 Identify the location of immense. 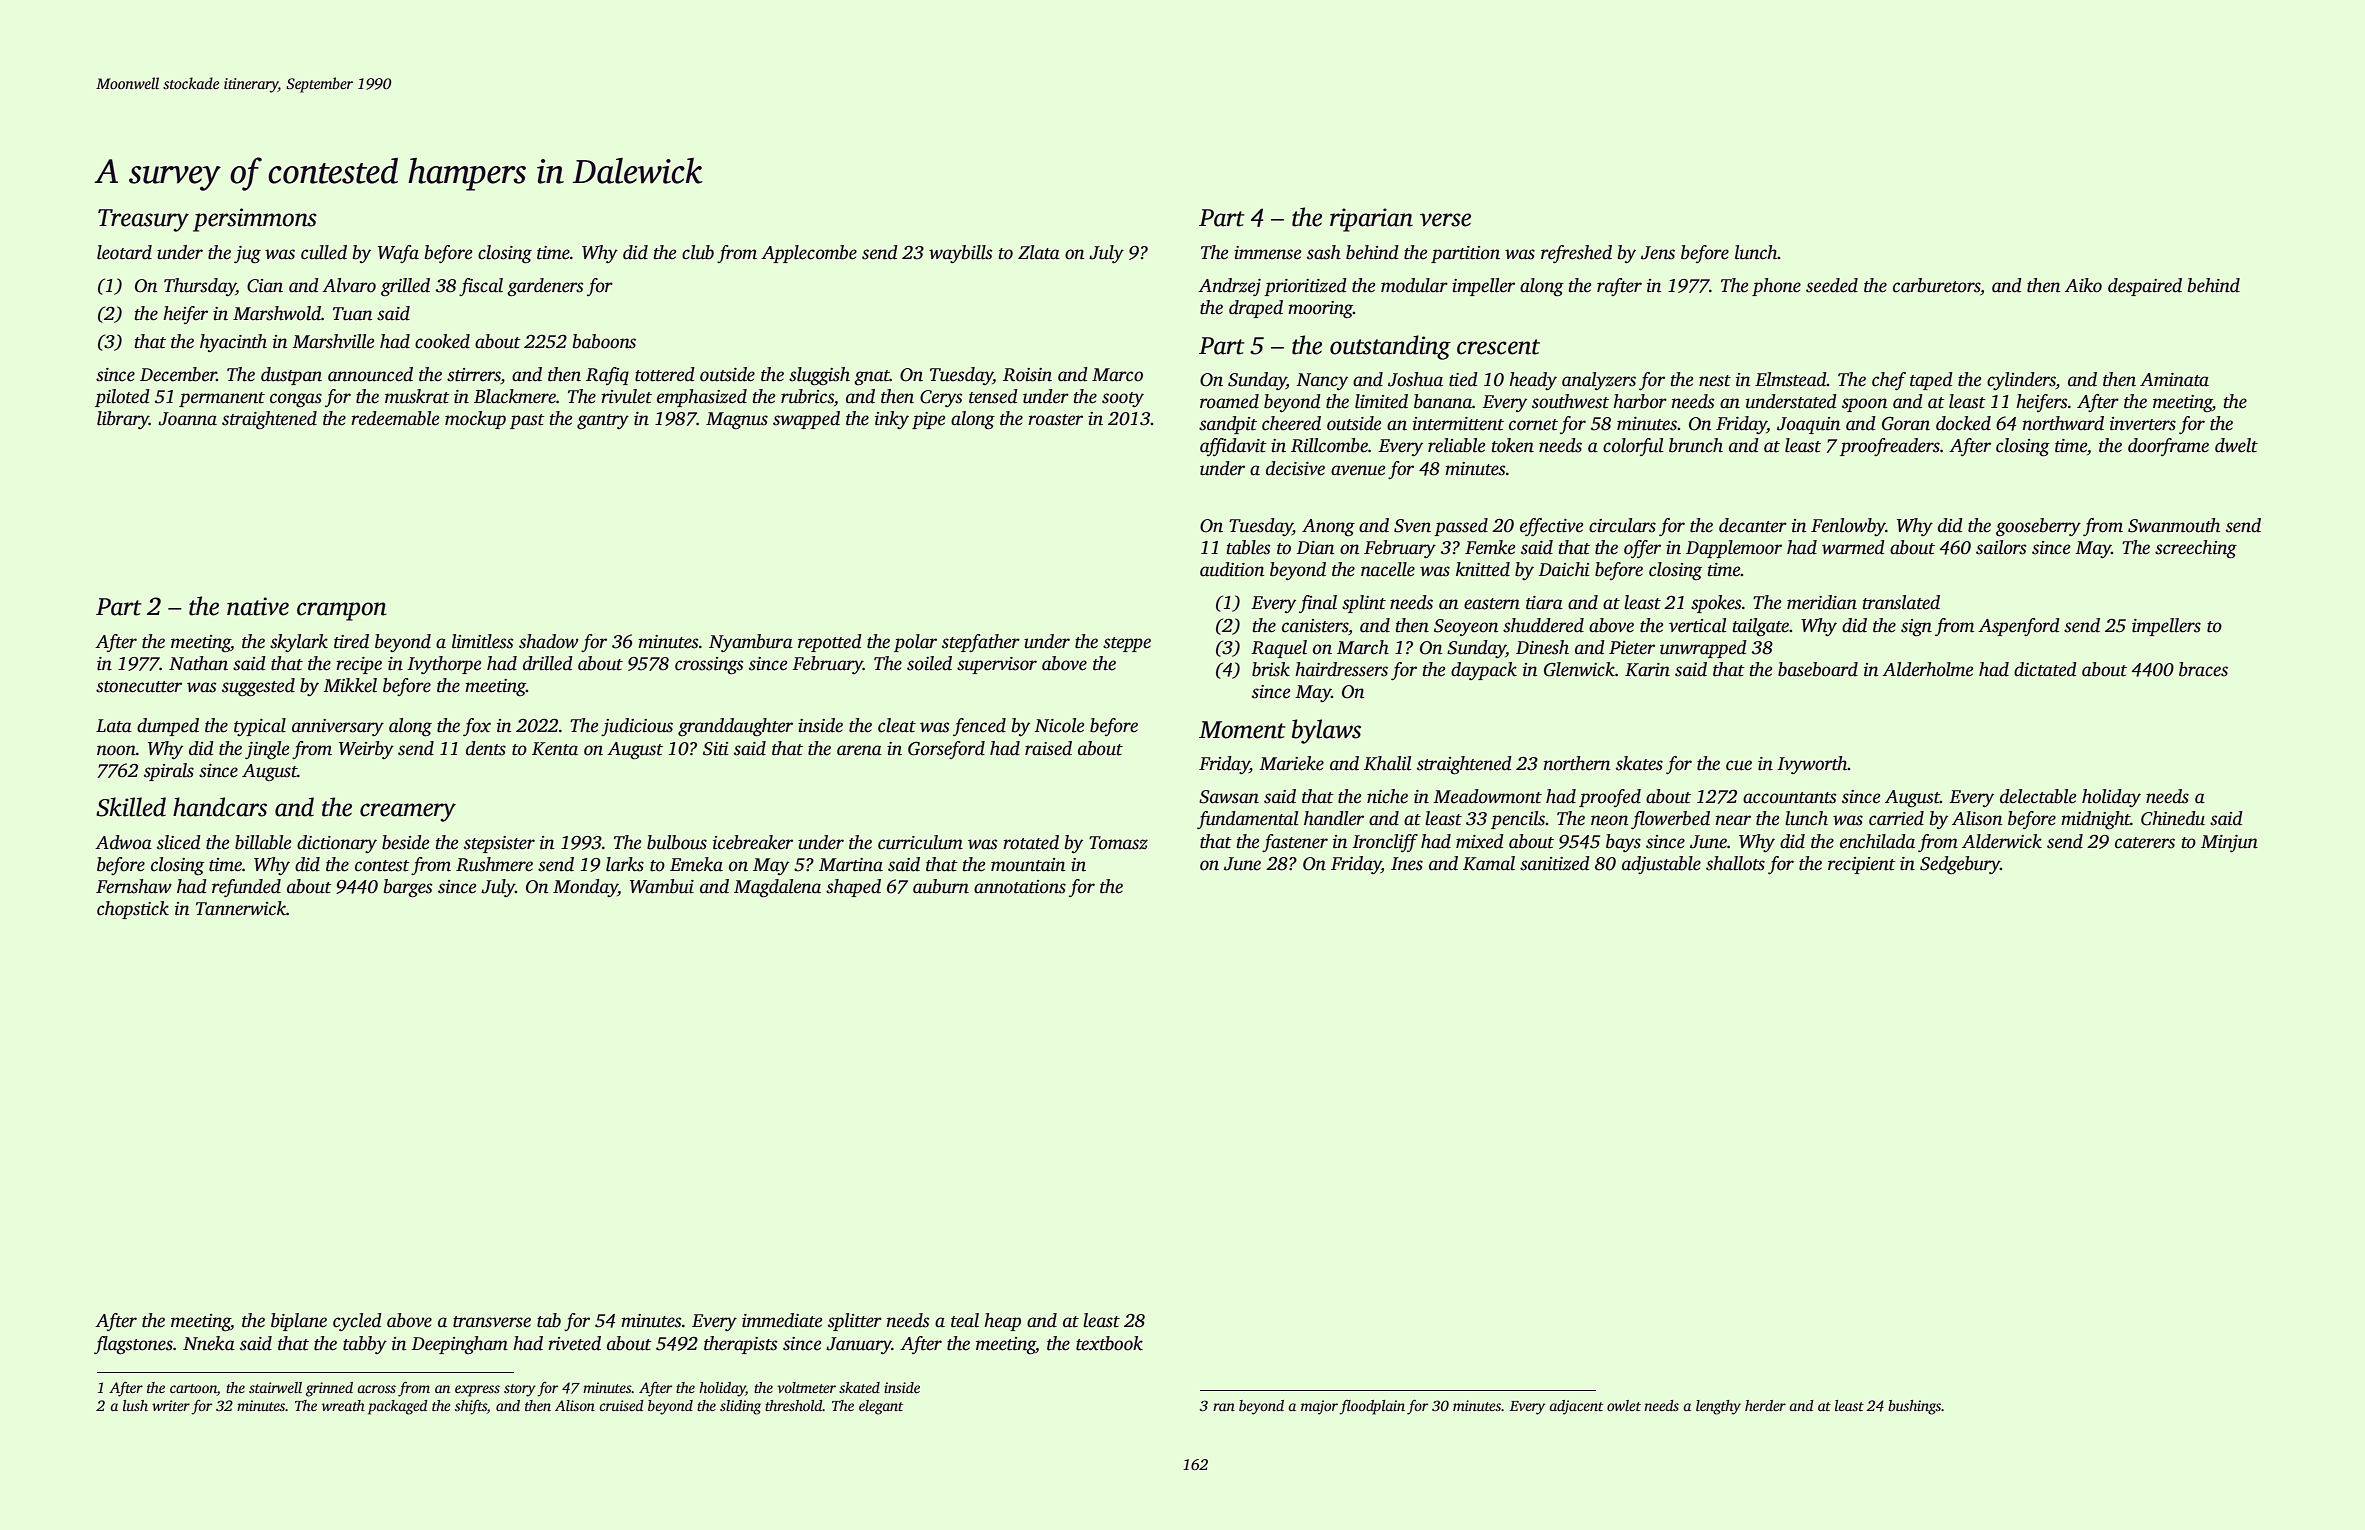
(1268, 253).
